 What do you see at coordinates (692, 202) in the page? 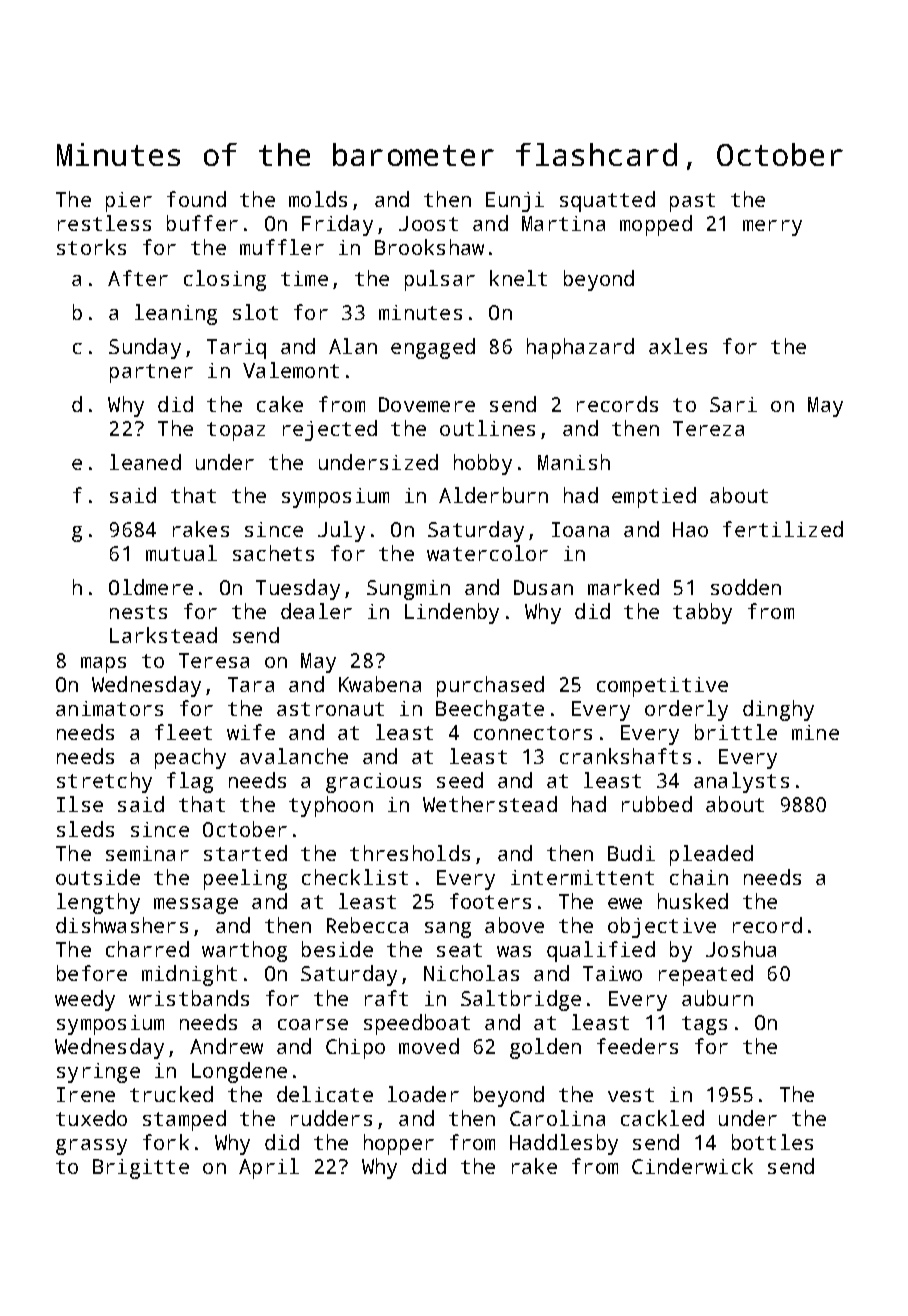
I see `past` at bounding box center [692, 202].
